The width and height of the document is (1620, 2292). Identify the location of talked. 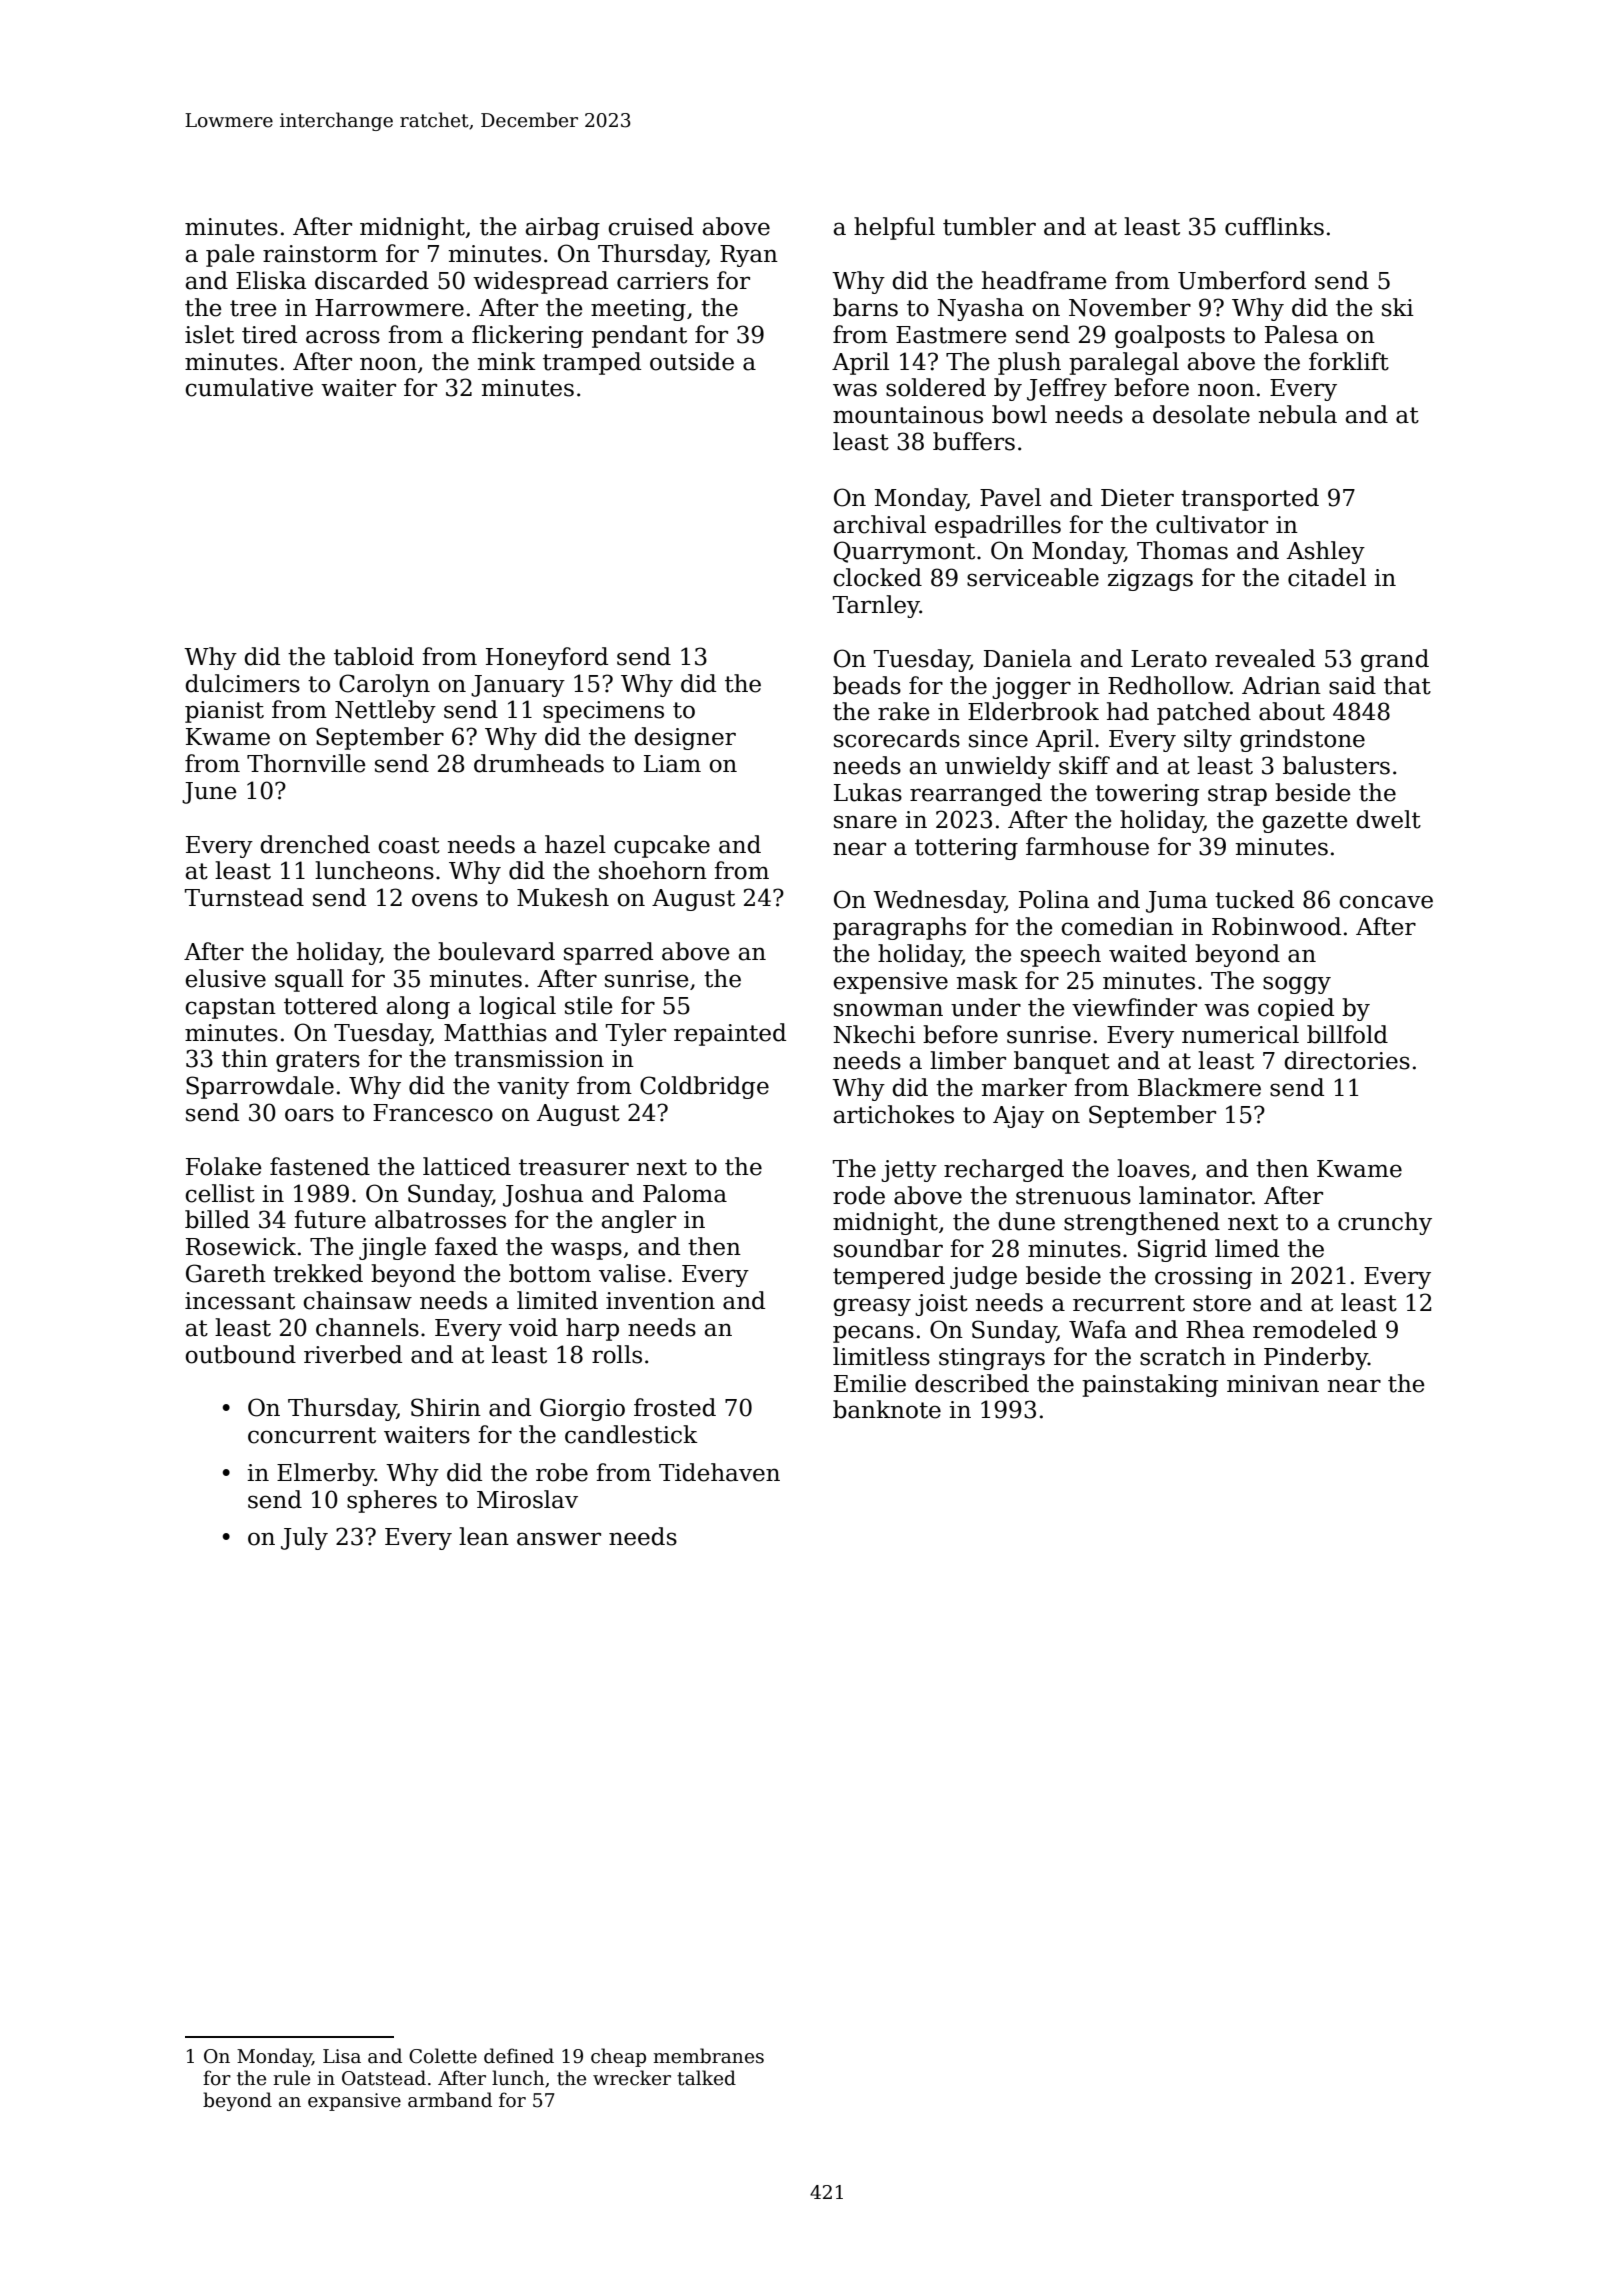
(706, 2078).
